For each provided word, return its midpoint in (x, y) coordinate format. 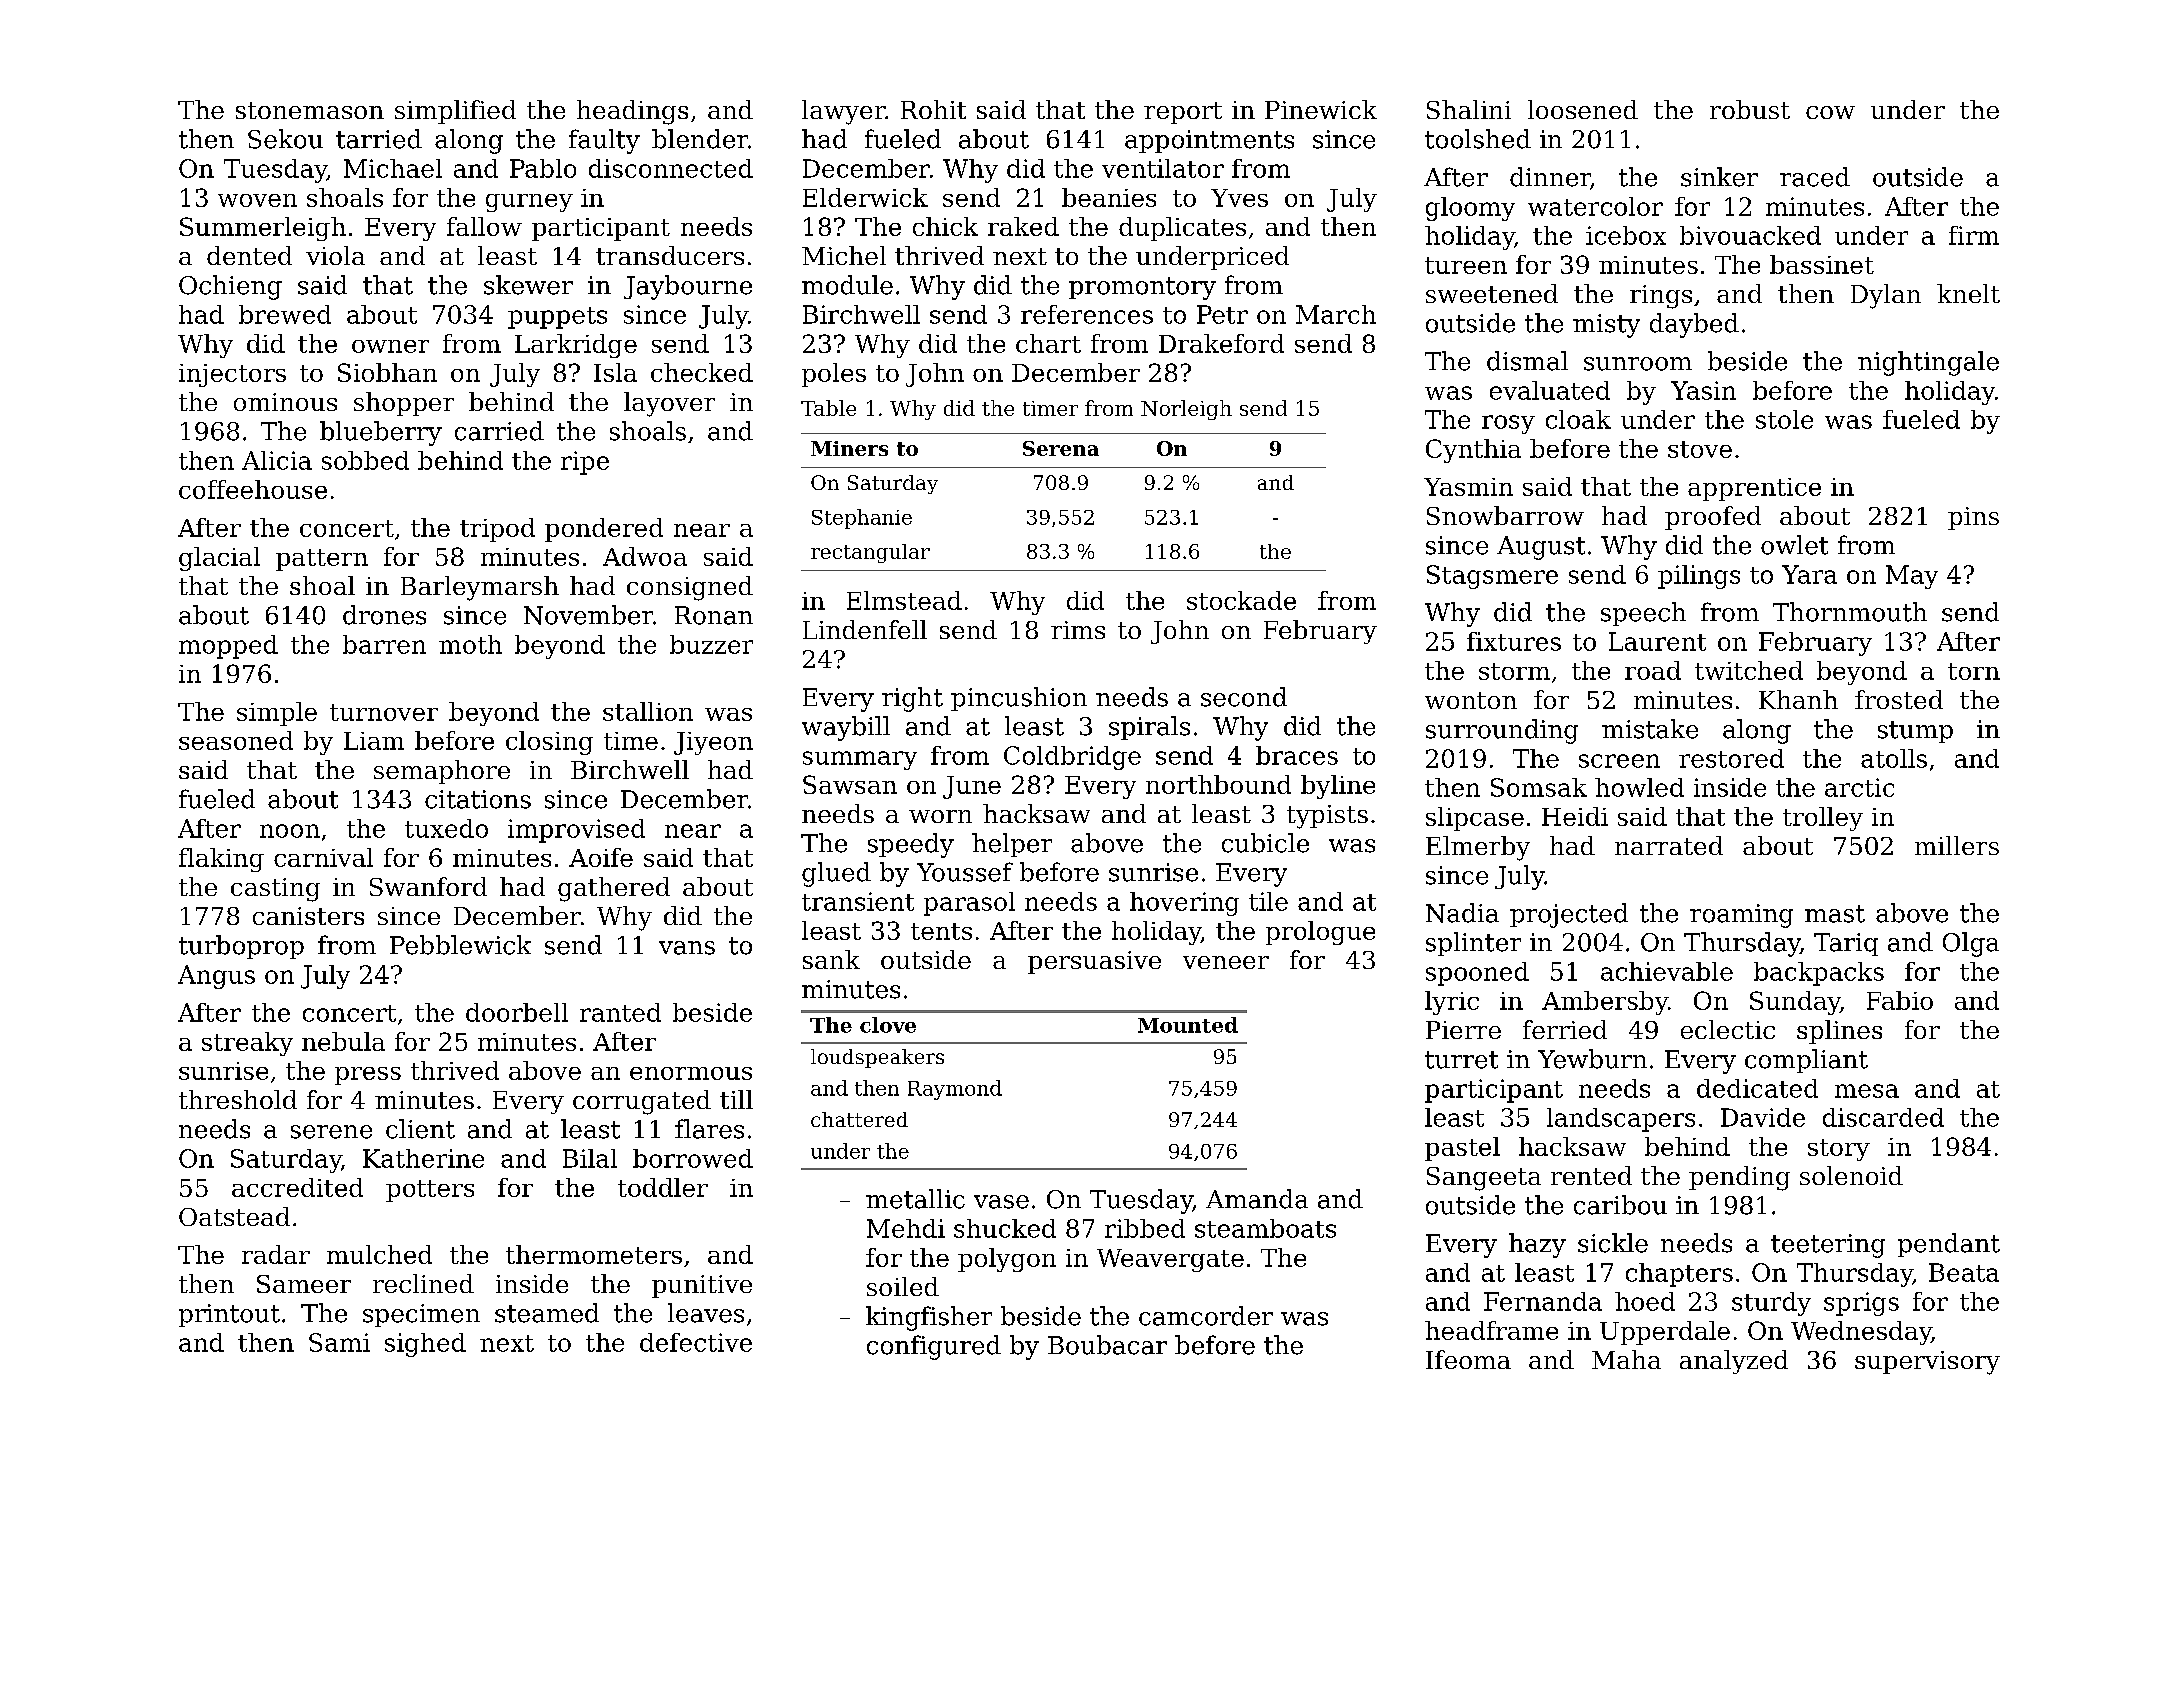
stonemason (310, 110)
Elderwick (865, 197)
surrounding (1502, 731)
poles (834, 375)
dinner (1550, 177)
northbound (1218, 784)
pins (1973, 518)
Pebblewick (460, 945)
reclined (423, 1283)
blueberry (381, 433)
